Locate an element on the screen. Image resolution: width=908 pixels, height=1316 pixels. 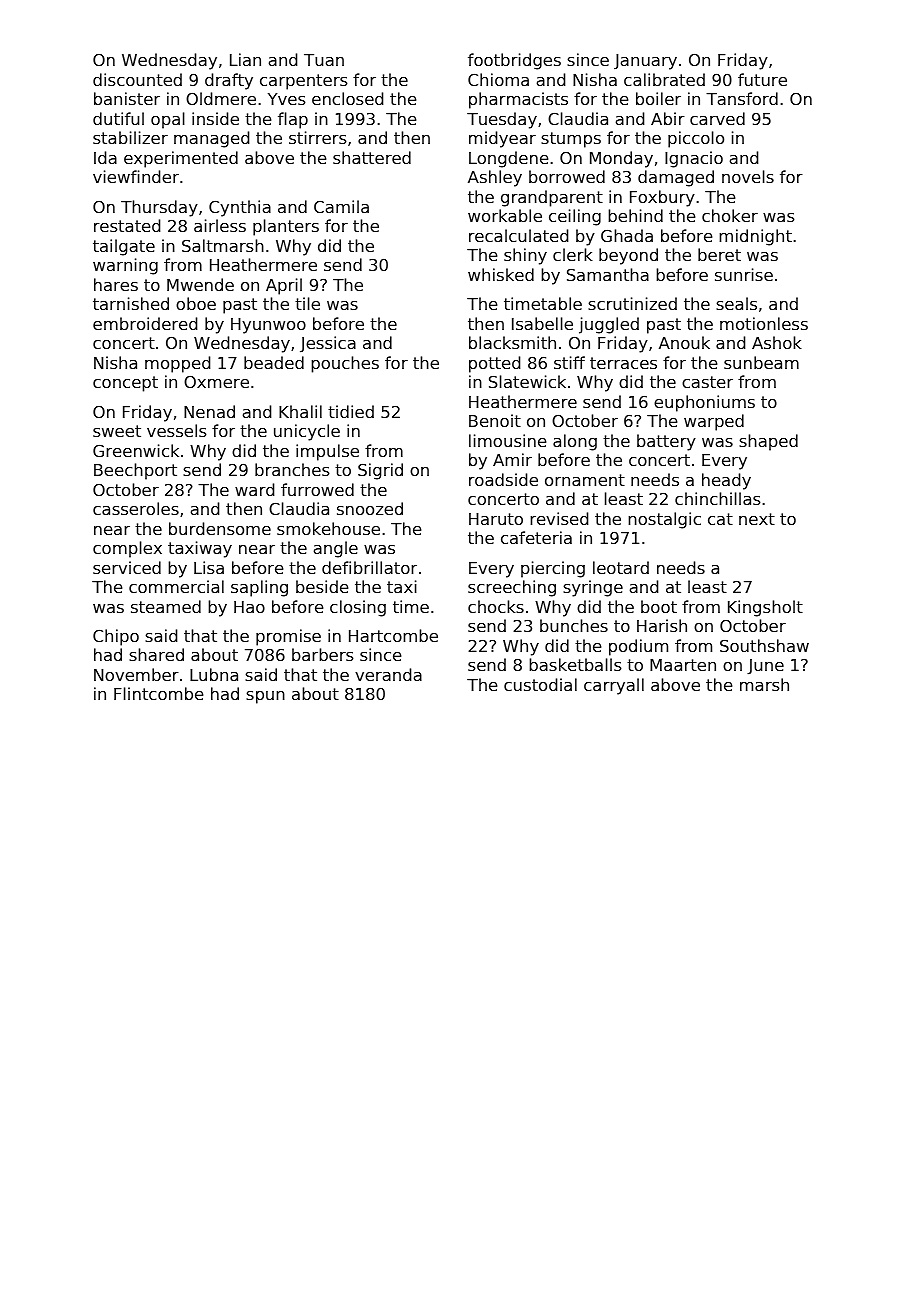
Chipo is located at coordinates (116, 637).
